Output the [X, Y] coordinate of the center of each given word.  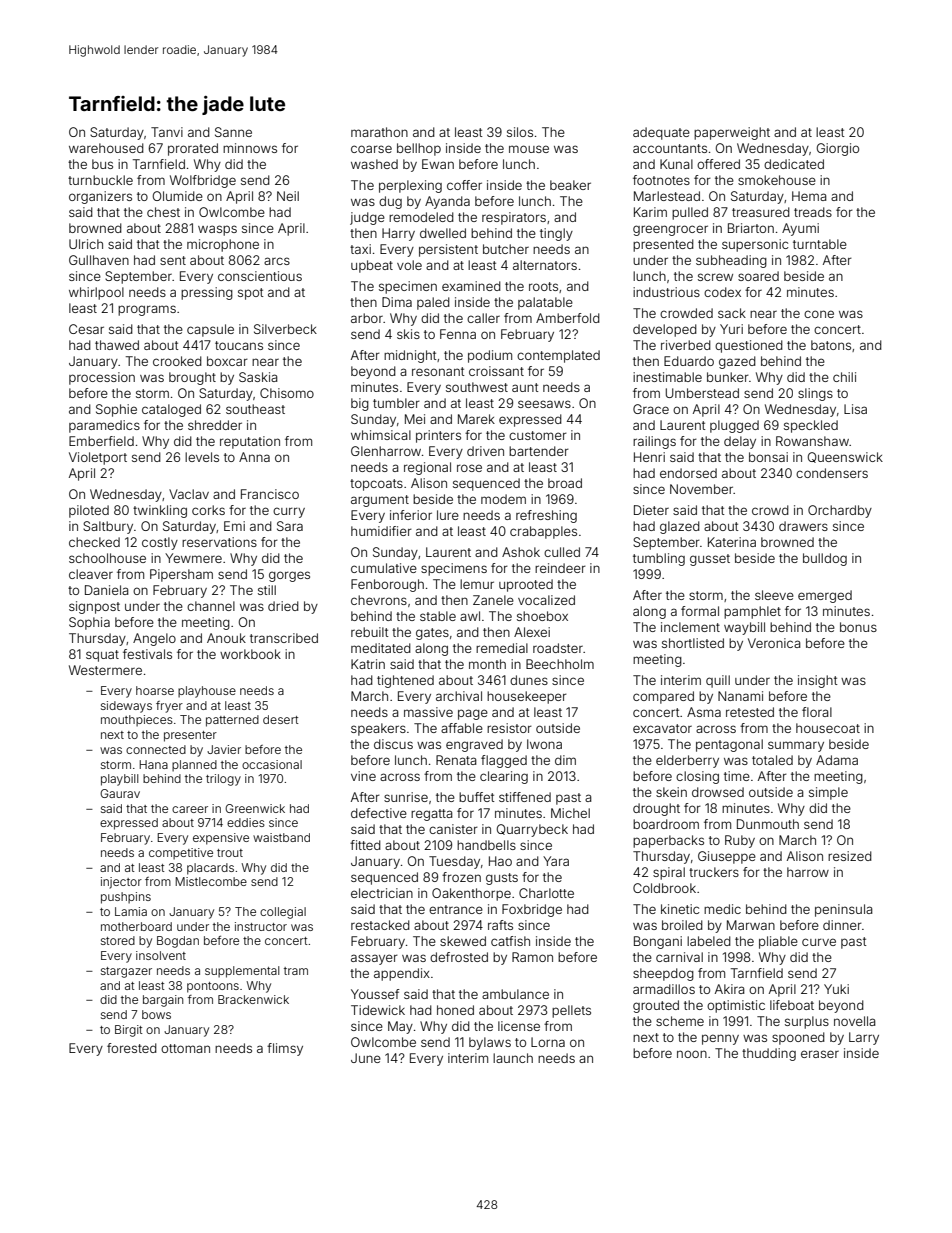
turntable [820, 244]
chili [844, 377]
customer [538, 435]
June [366, 1058]
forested [132, 1048]
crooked [177, 361]
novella [855, 1021]
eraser [820, 1054]
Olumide [178, 196]
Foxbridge [532, 910]
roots [543, 286]
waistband [281, 837]
